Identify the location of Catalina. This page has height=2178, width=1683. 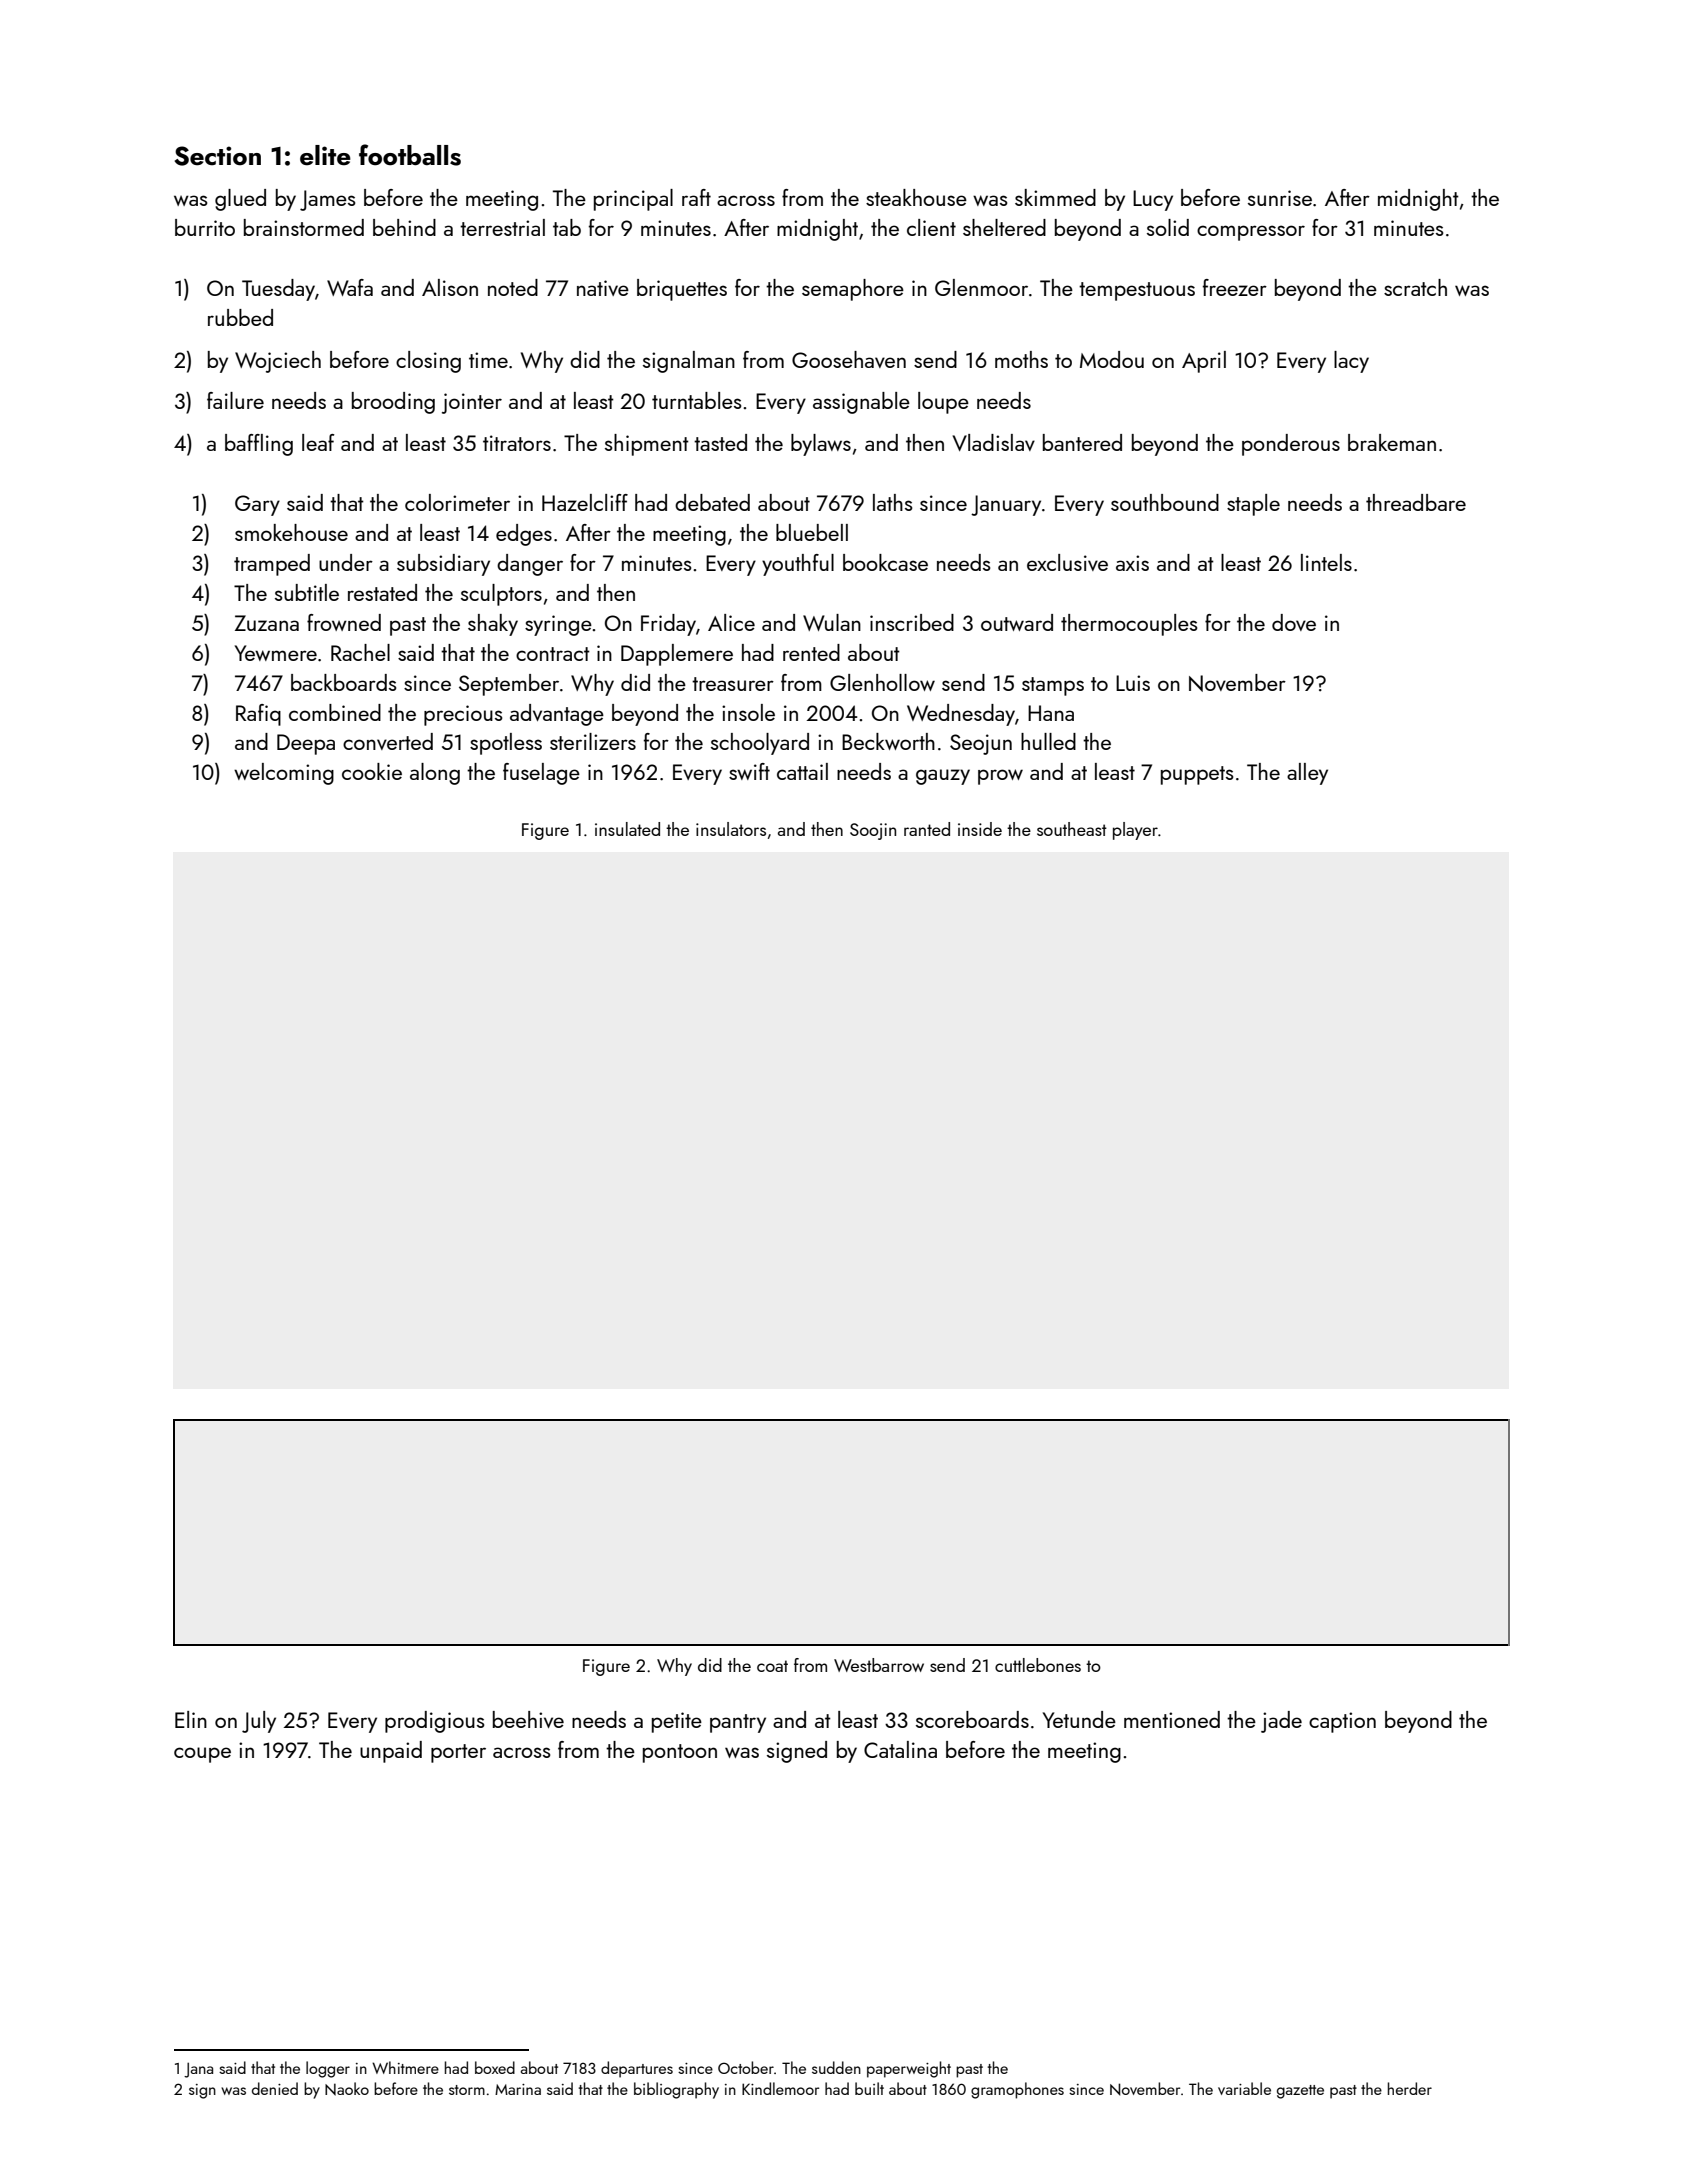
(900, 1749).
